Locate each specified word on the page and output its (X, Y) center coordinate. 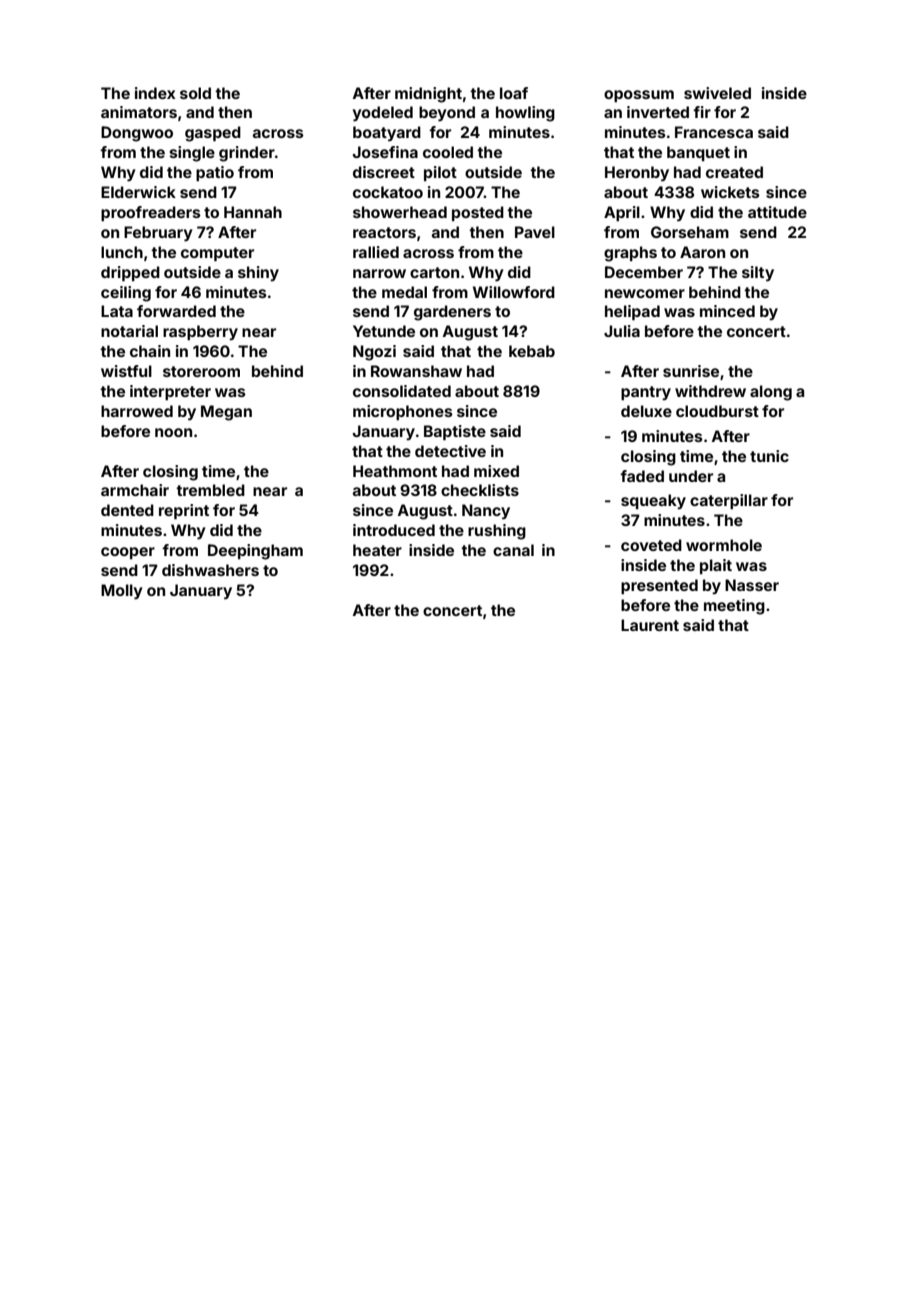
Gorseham (690, 232)
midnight (428, 95)
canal (513, 550)
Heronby (637, 174)
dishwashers (210, 570)
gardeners (452, 313)
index (155, 93)
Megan (226, 413)
